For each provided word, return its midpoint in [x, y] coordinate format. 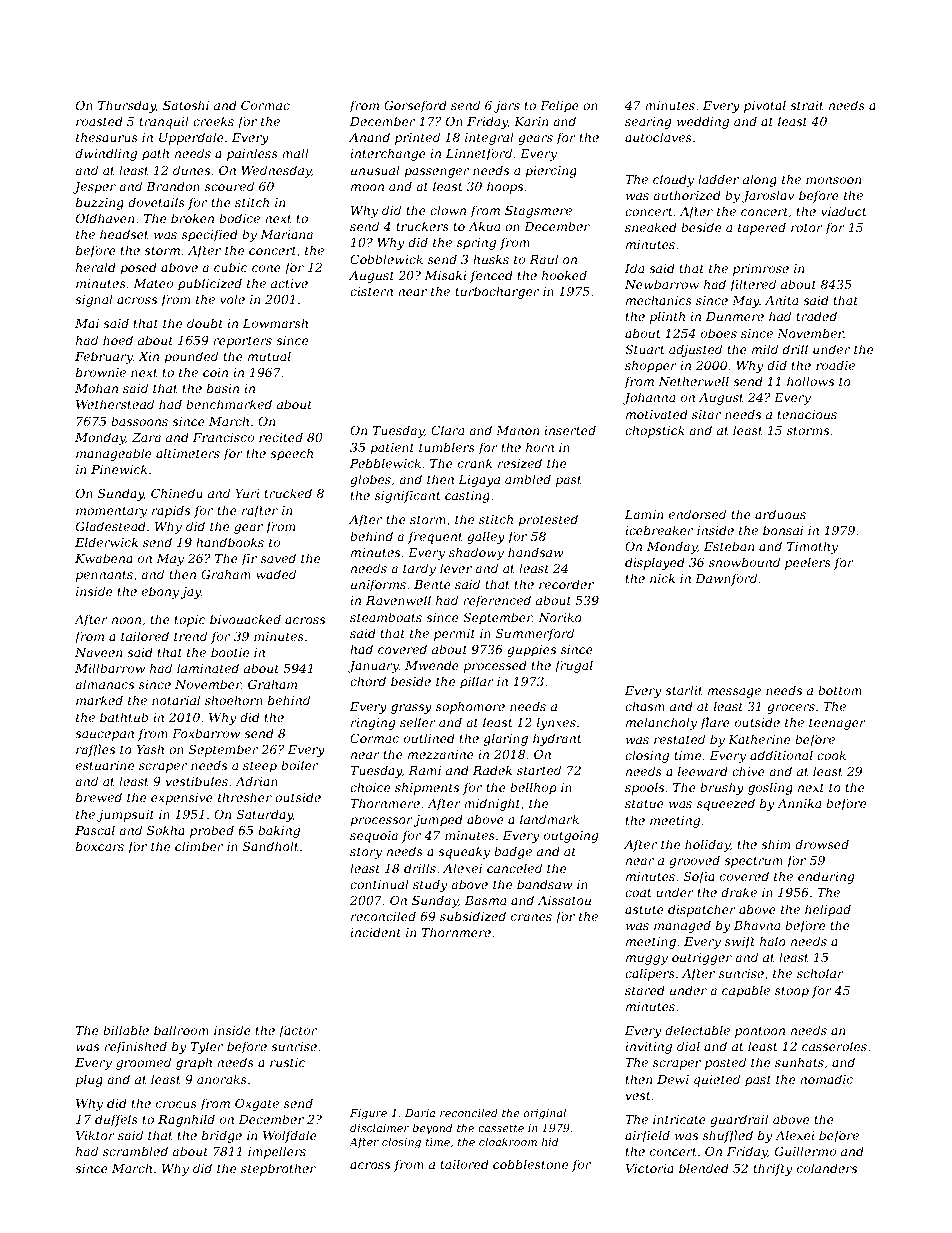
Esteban [729, 546]
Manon [517, 430]
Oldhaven [105, 218]
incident [375, 932]
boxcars [100, 846]
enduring [826, 877]
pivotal [765, 106]
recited [281, 437]
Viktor [95, 1135]
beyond [432, 1129]
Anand [369, 137]
